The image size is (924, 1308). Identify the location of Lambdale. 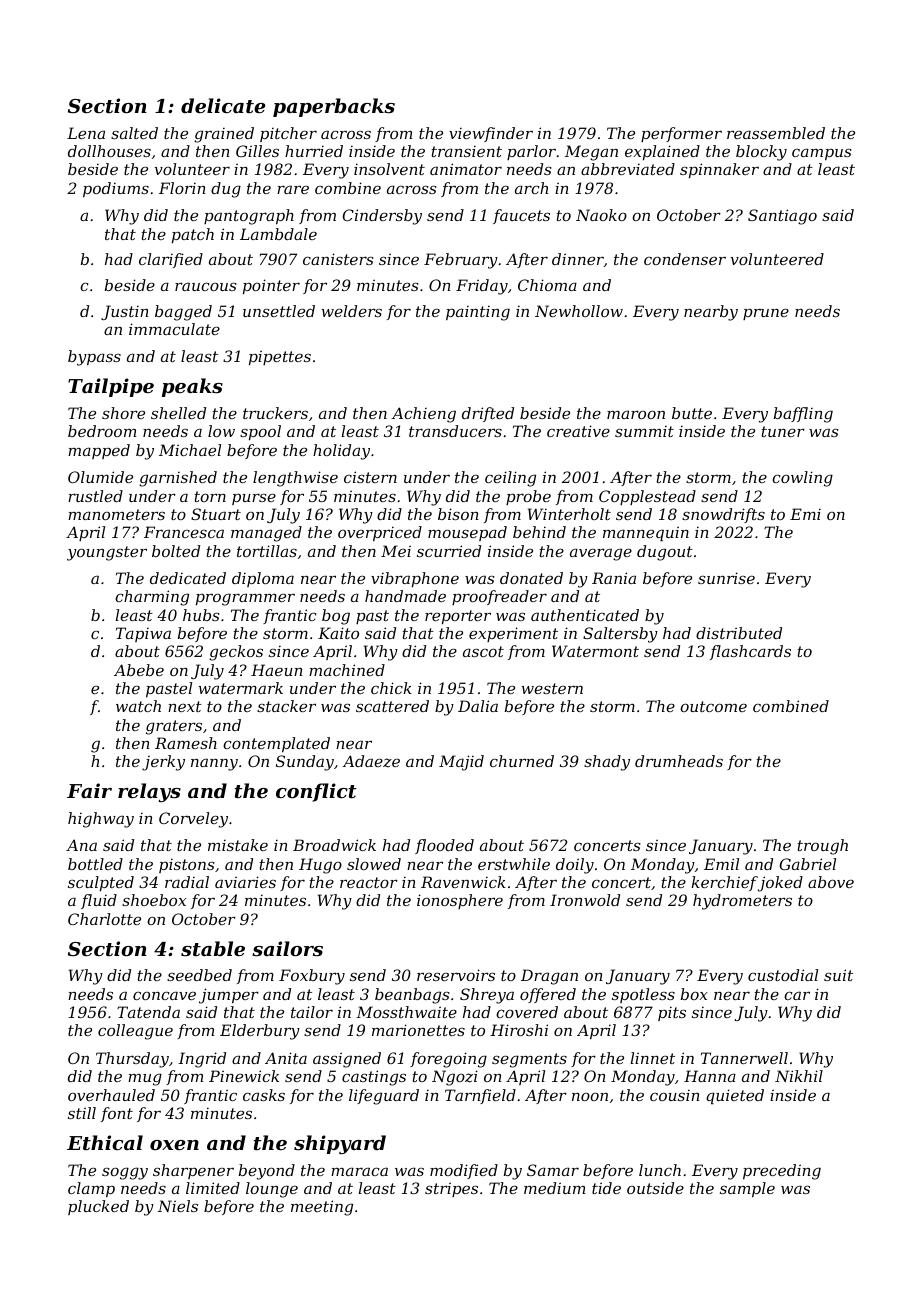
(278, 234).
